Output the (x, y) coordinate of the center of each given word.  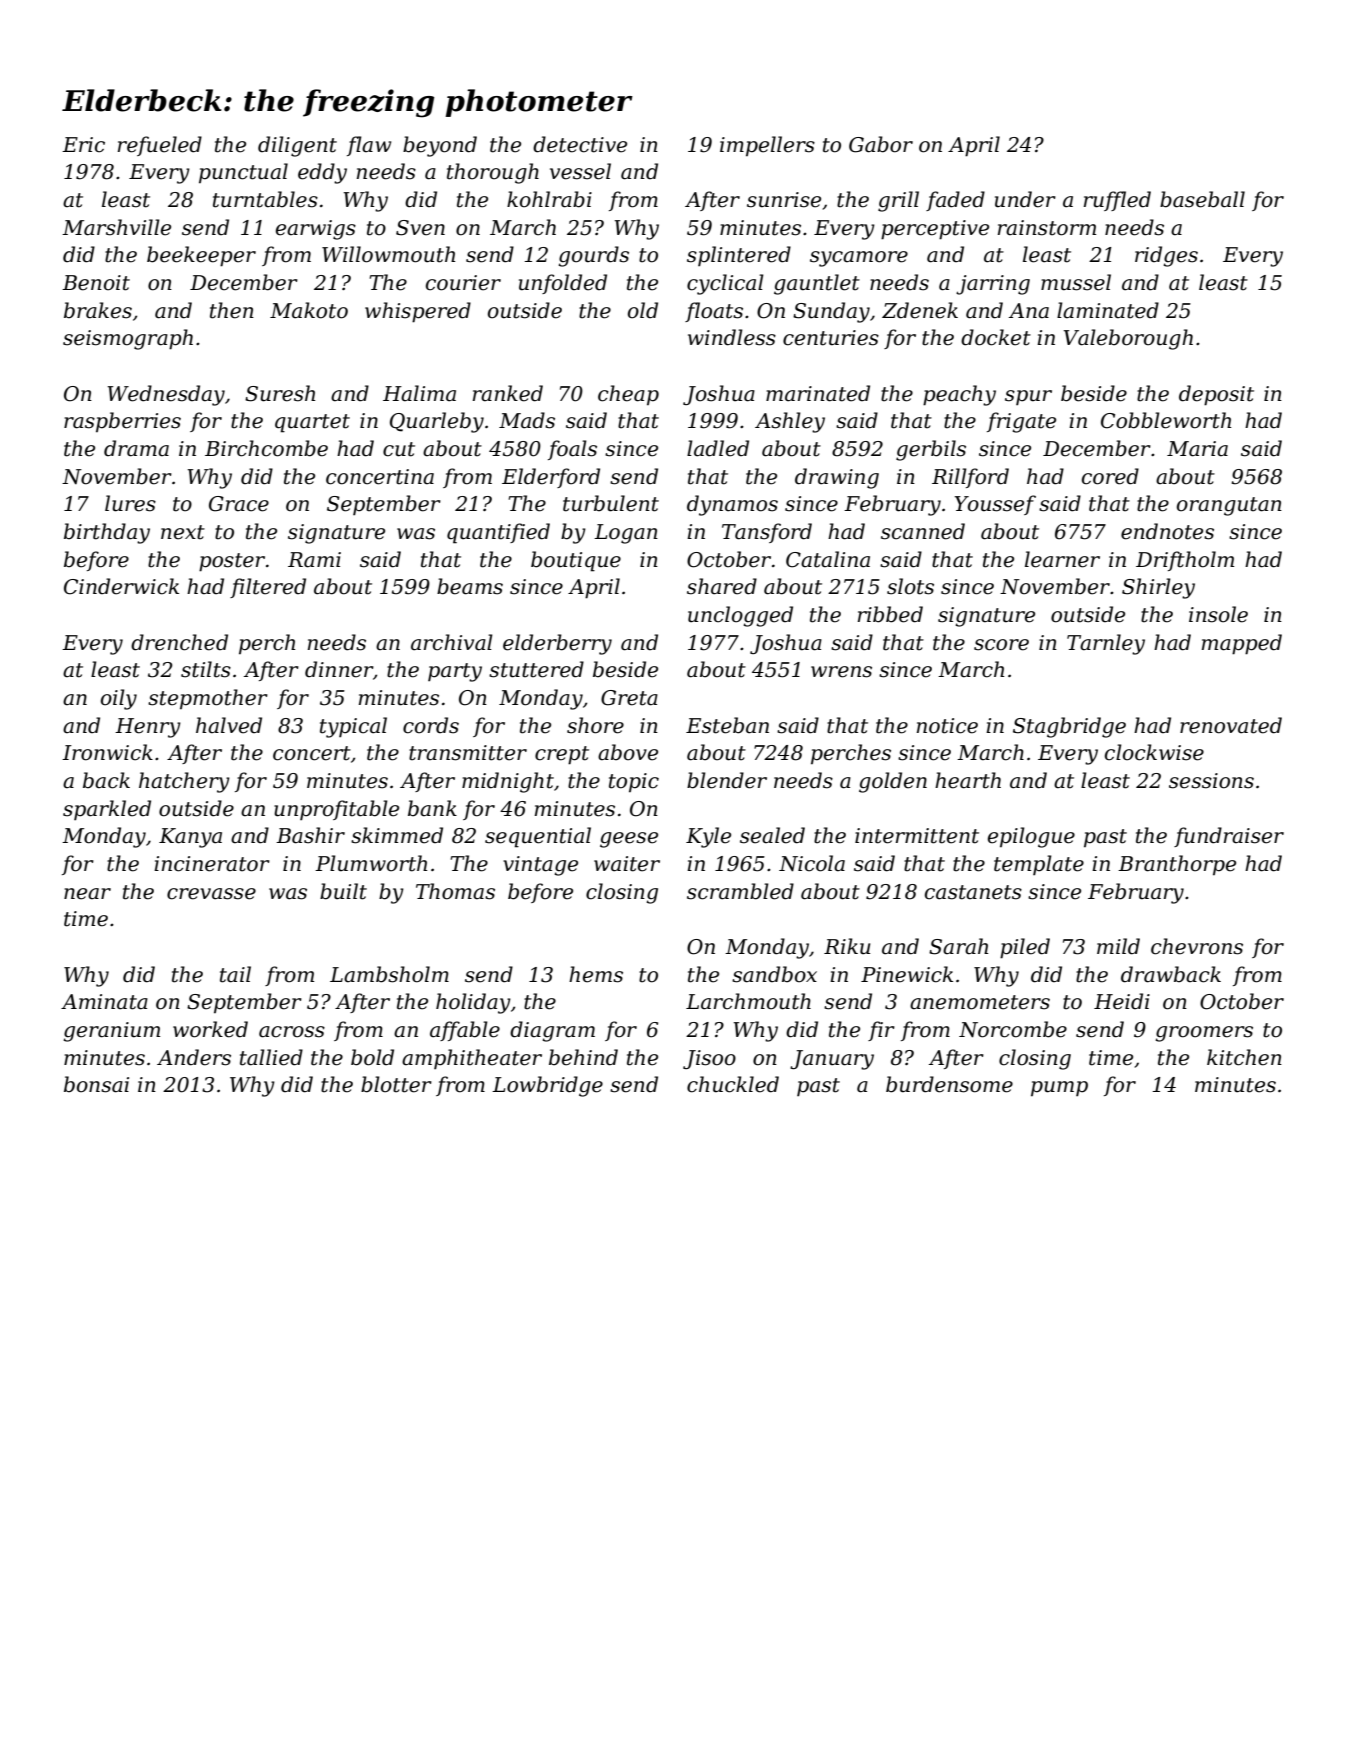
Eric (83, 145)
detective (580, 144)
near (87, 894)
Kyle (708, 837)
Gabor (881, 144)
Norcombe (1013, 1029)
